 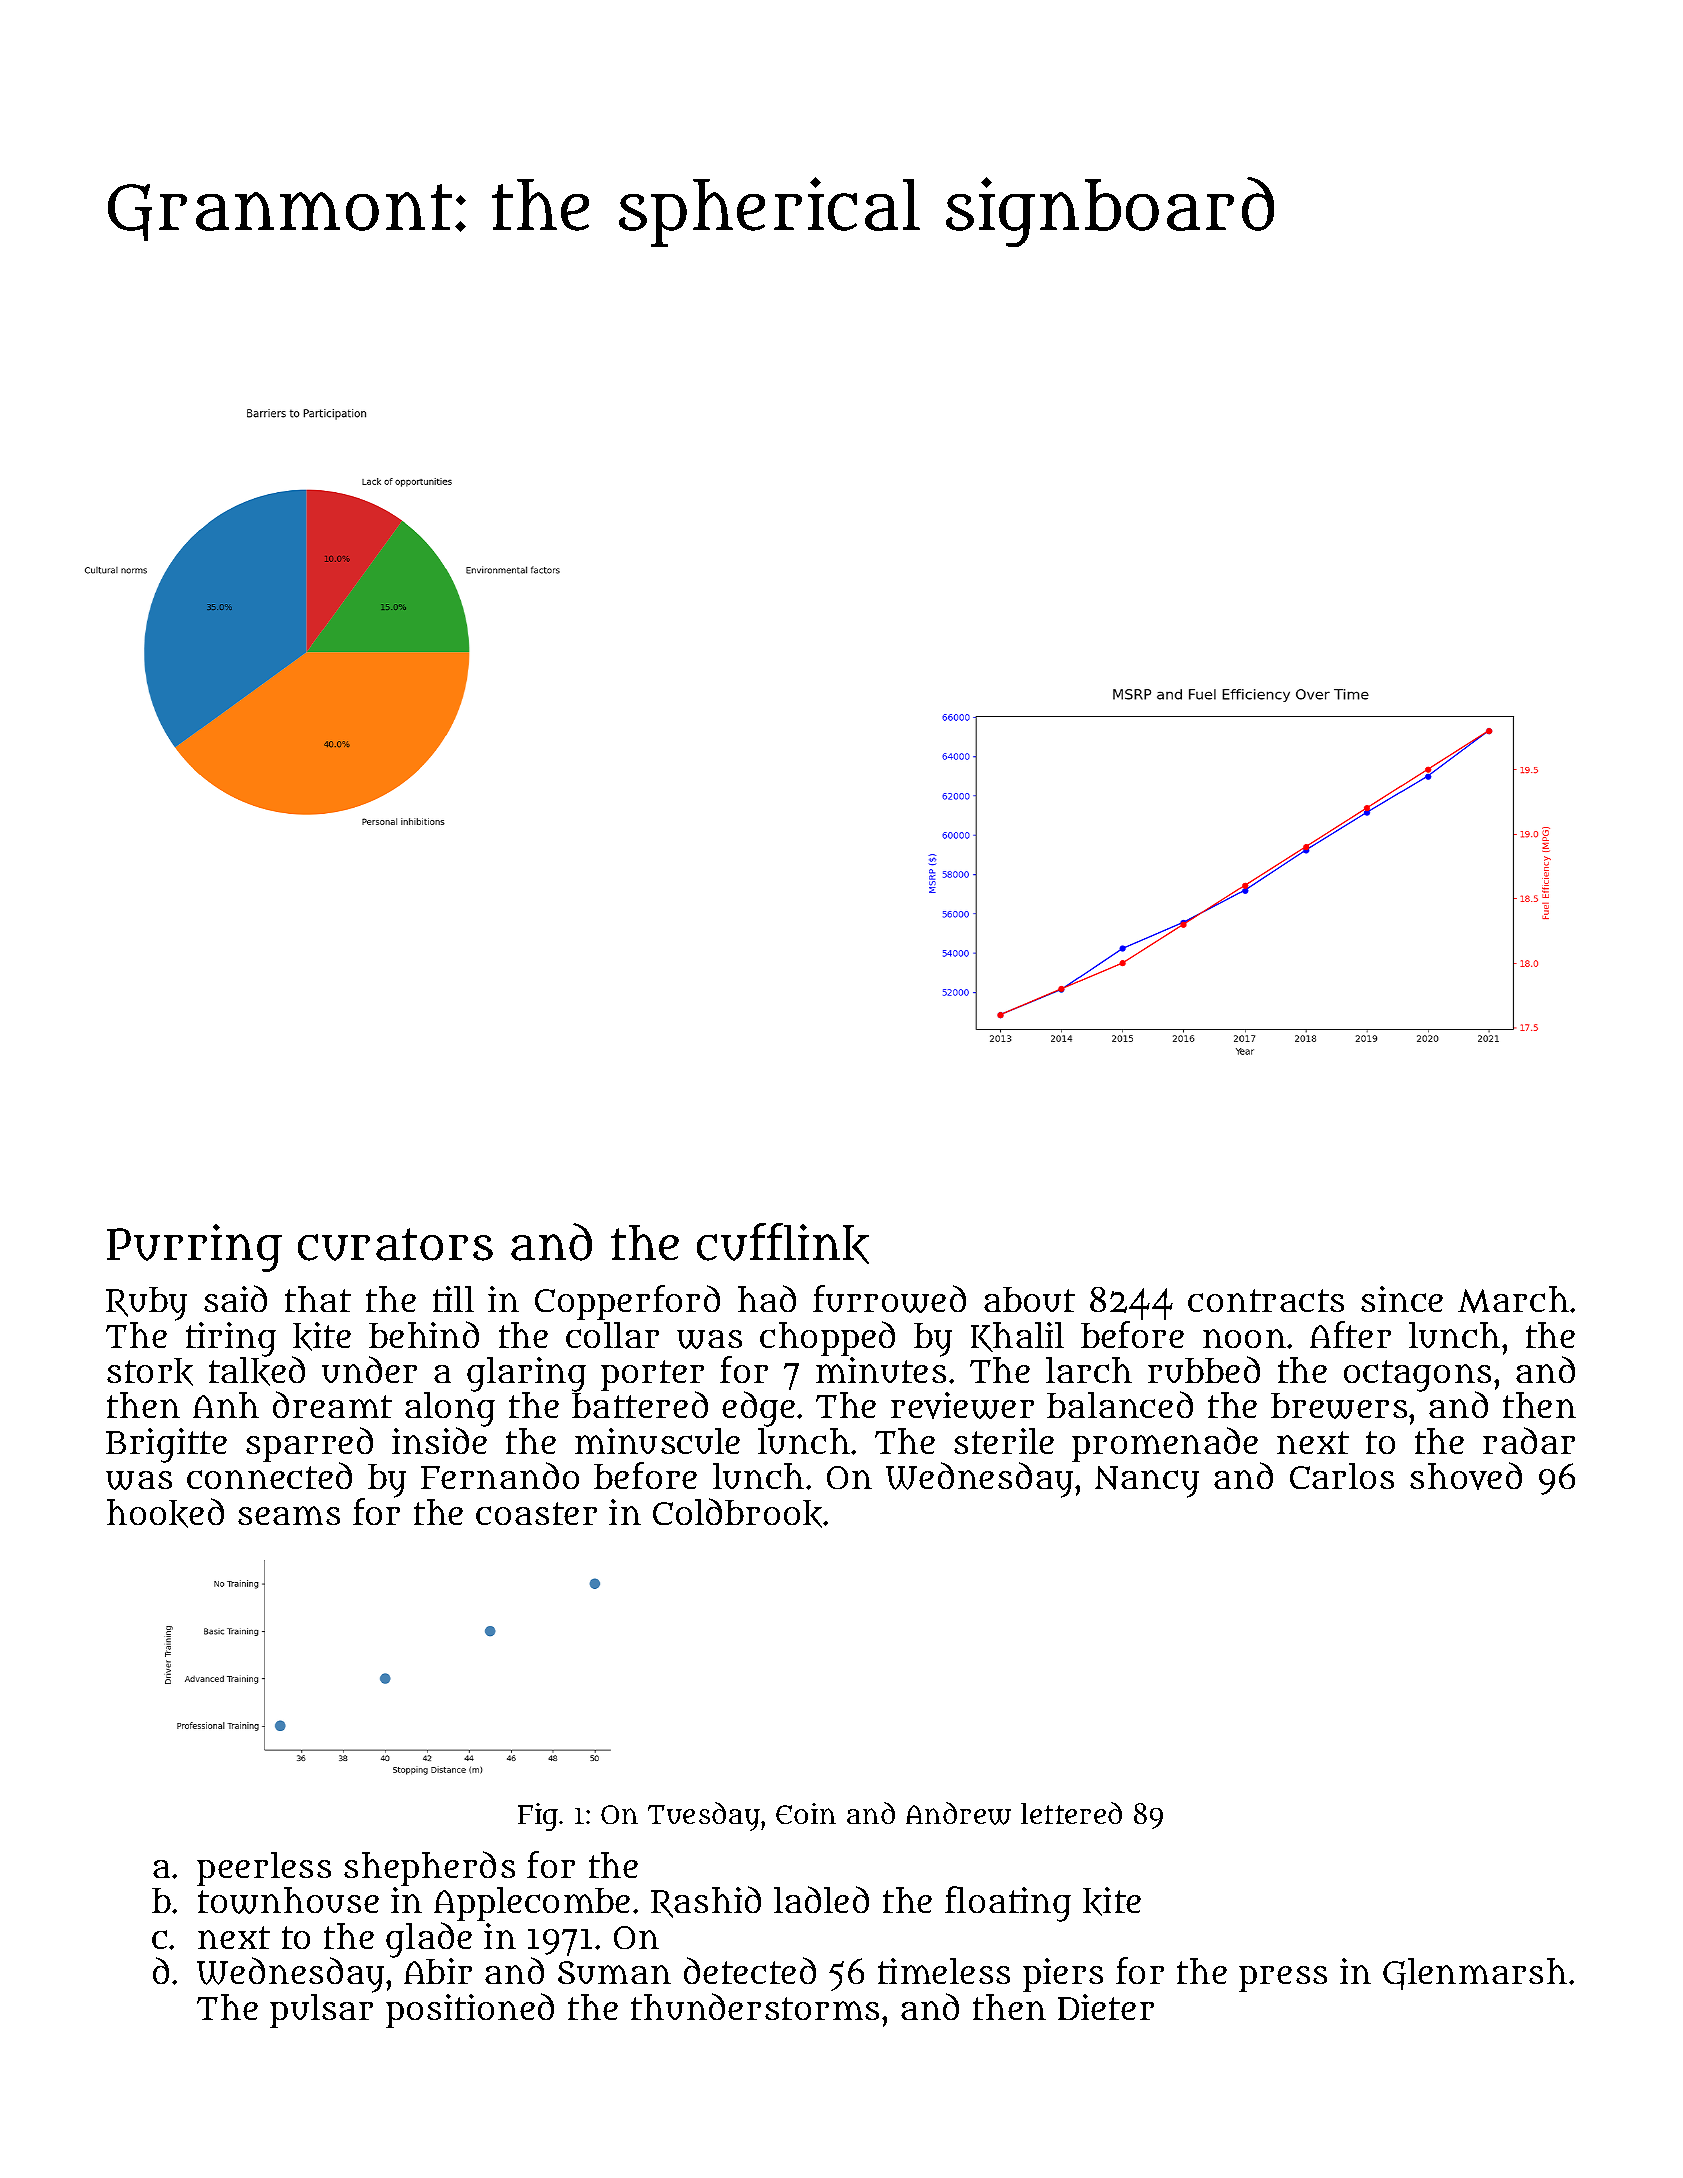 I want to click on Coldbrook, so click(x=738, y=1513).
